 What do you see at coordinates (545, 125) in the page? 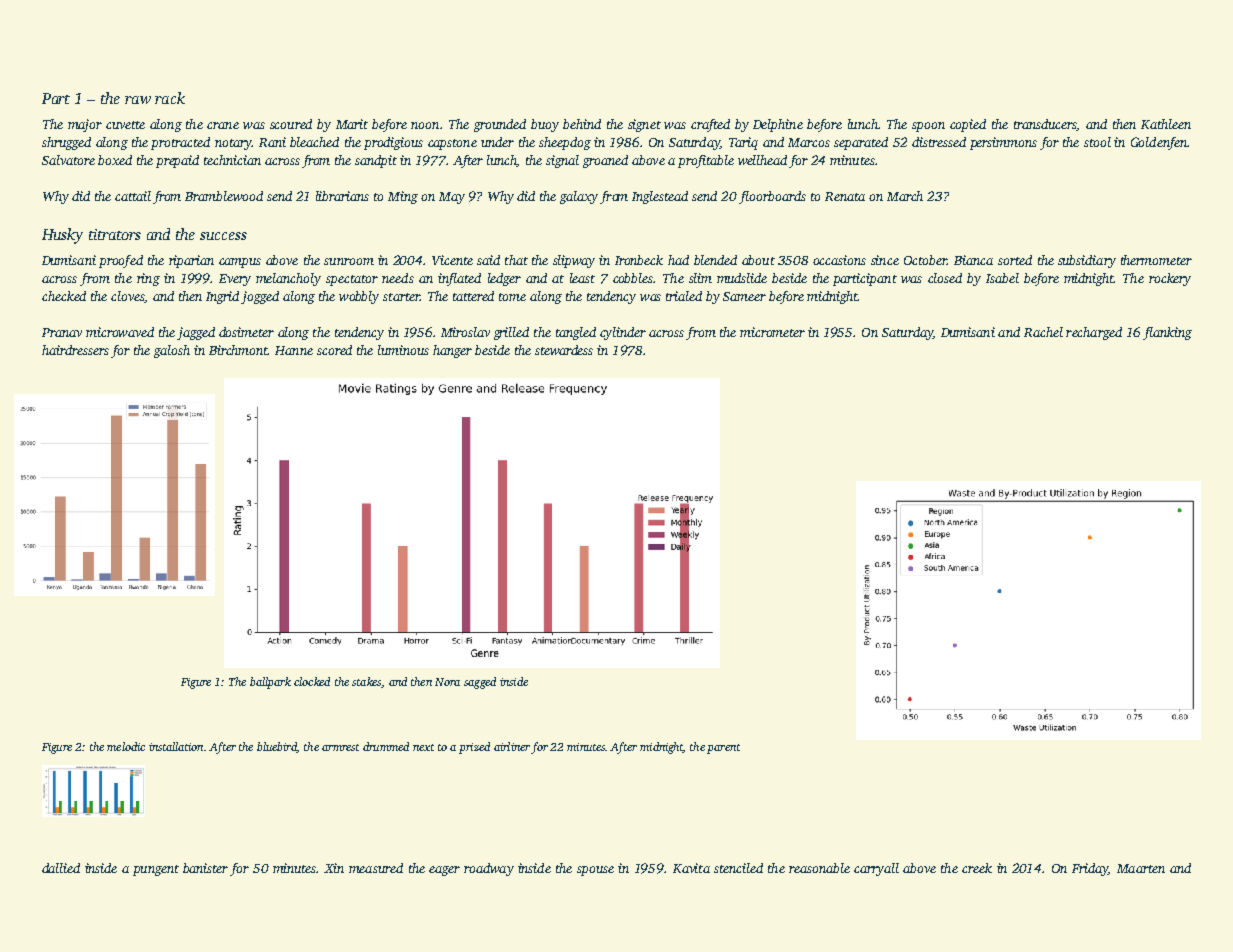
I see `buoy` at bounding box center [545, 125].
